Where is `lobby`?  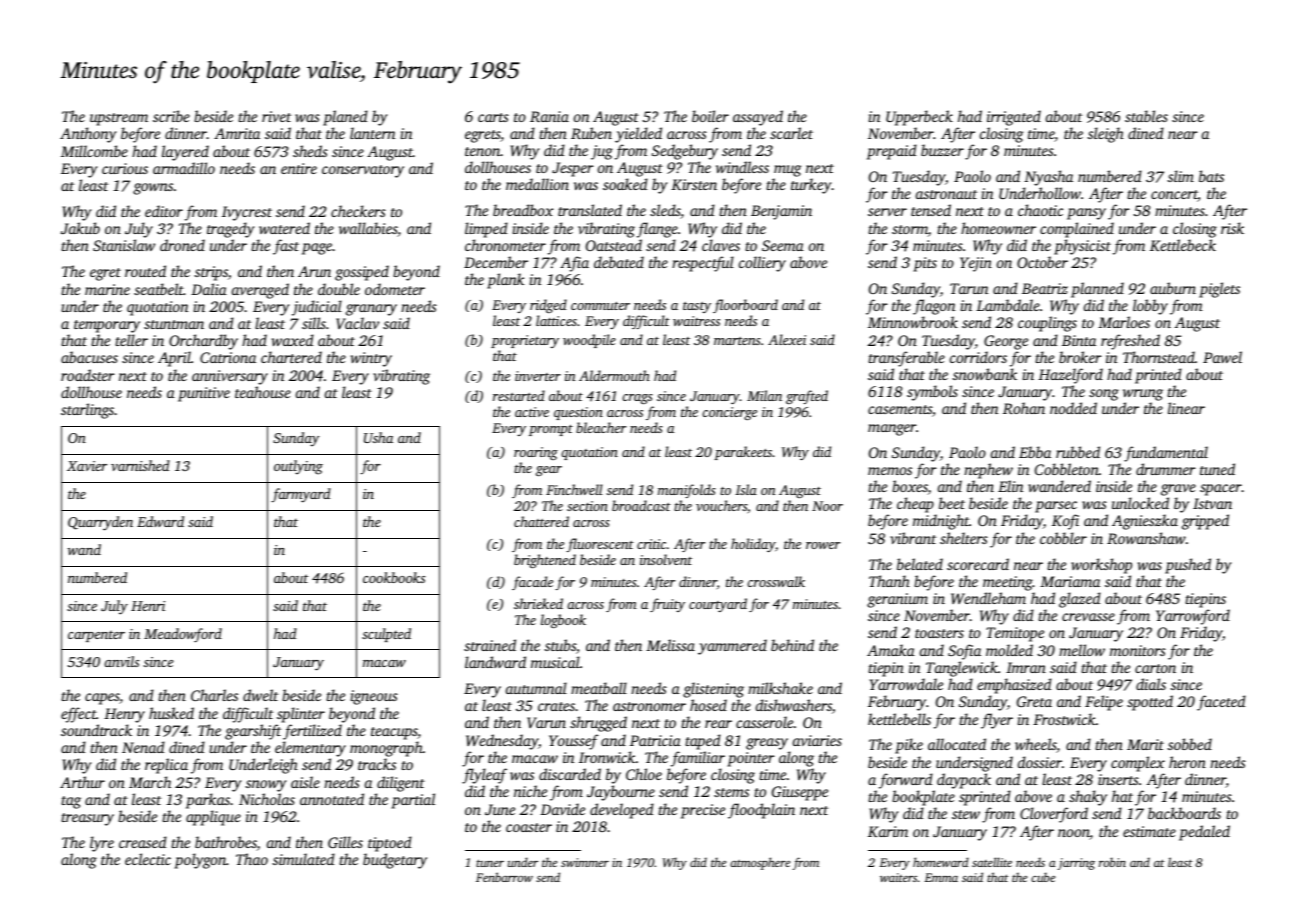
lobby is located at coordinates (1150, 307).
